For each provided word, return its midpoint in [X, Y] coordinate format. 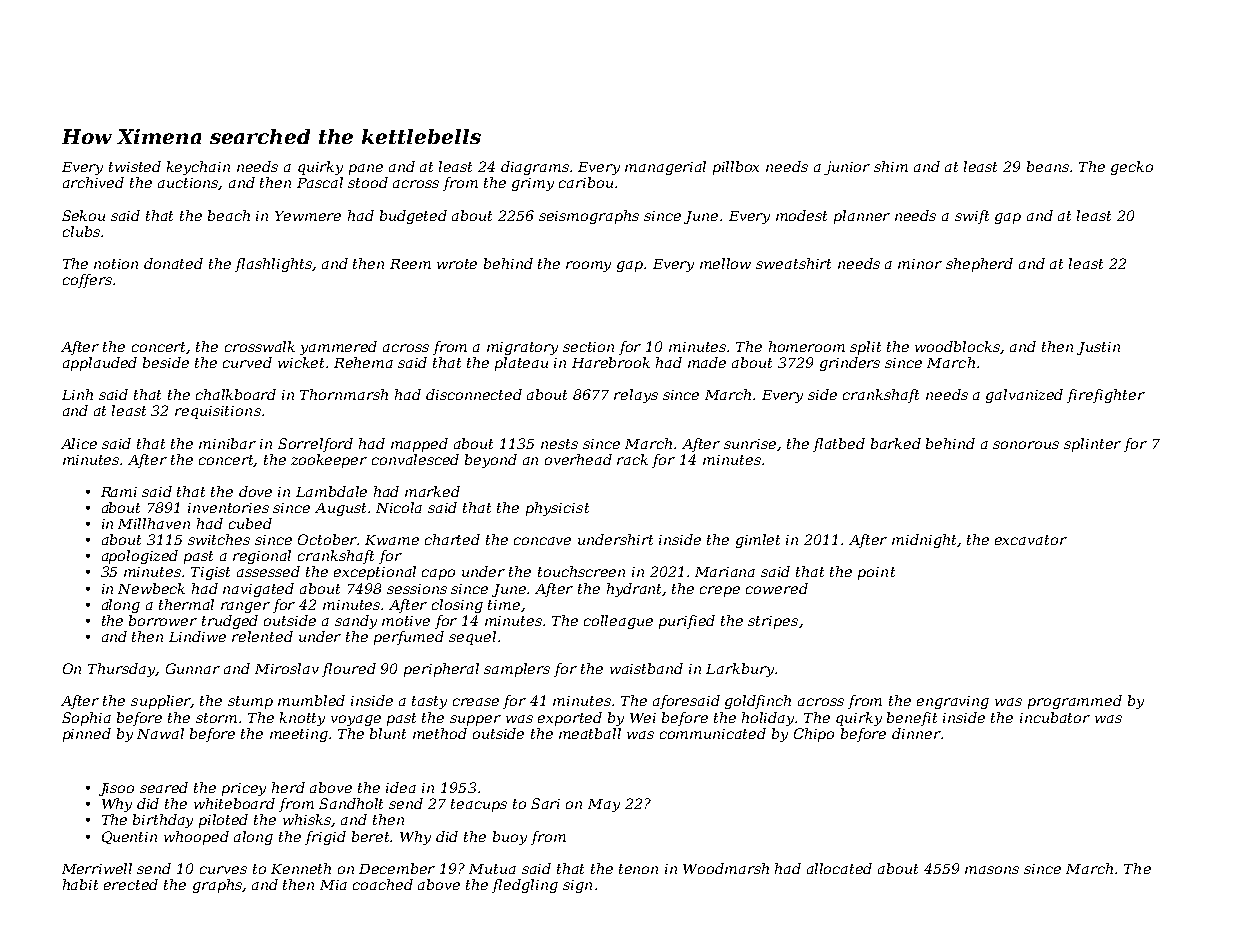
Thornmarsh [344, 394]
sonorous [1026, 445]
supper [475, 720]
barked [896, 443]
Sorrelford [315, 445]
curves [223, 870]
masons [992, 870]
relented [262, 636]
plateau [521, 364]
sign [577, 886]
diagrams [535, 168]
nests [559, 444]
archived [93, 182]
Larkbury [740, 670]
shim [891, 166]
